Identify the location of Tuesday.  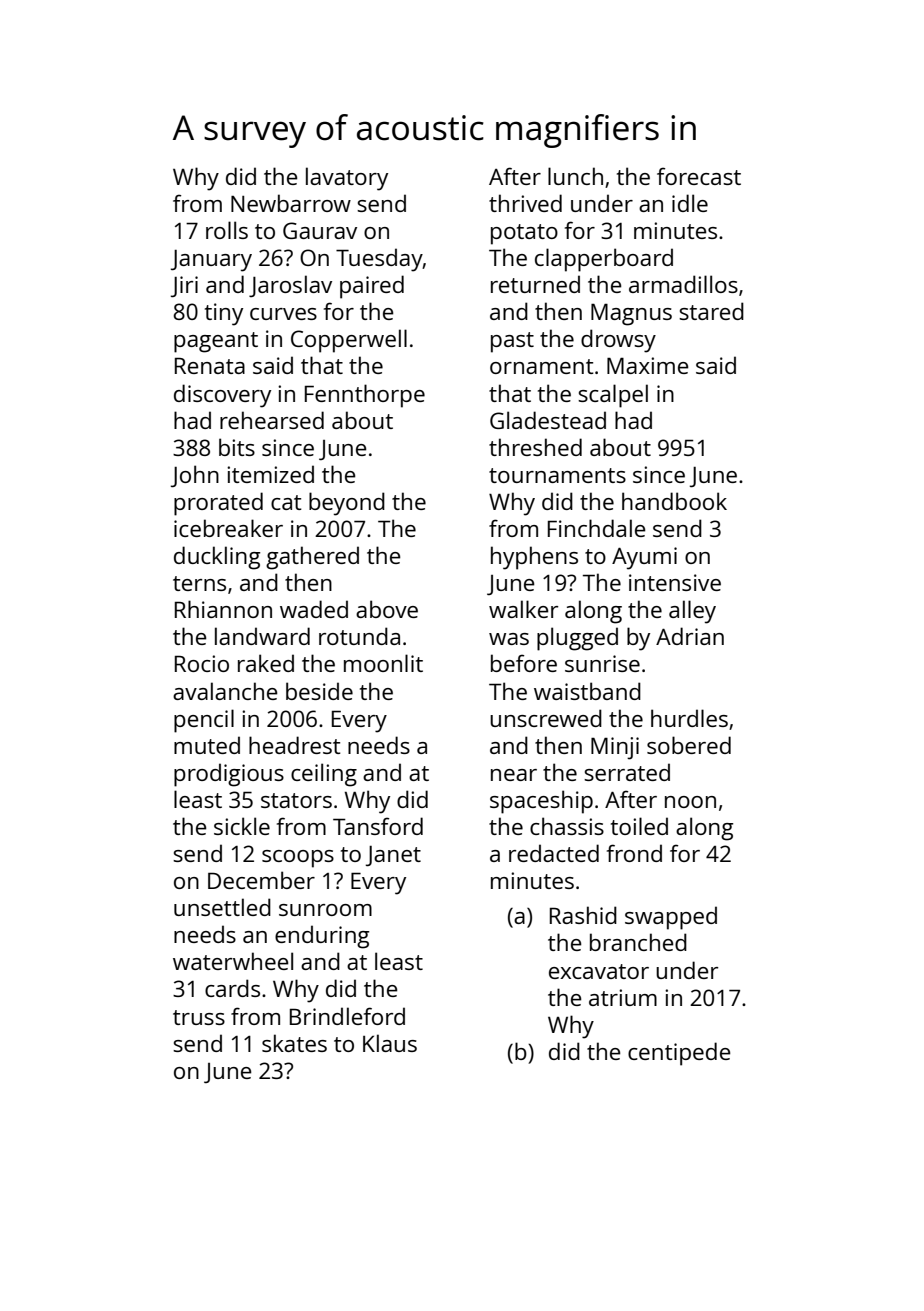
(379, 260).
